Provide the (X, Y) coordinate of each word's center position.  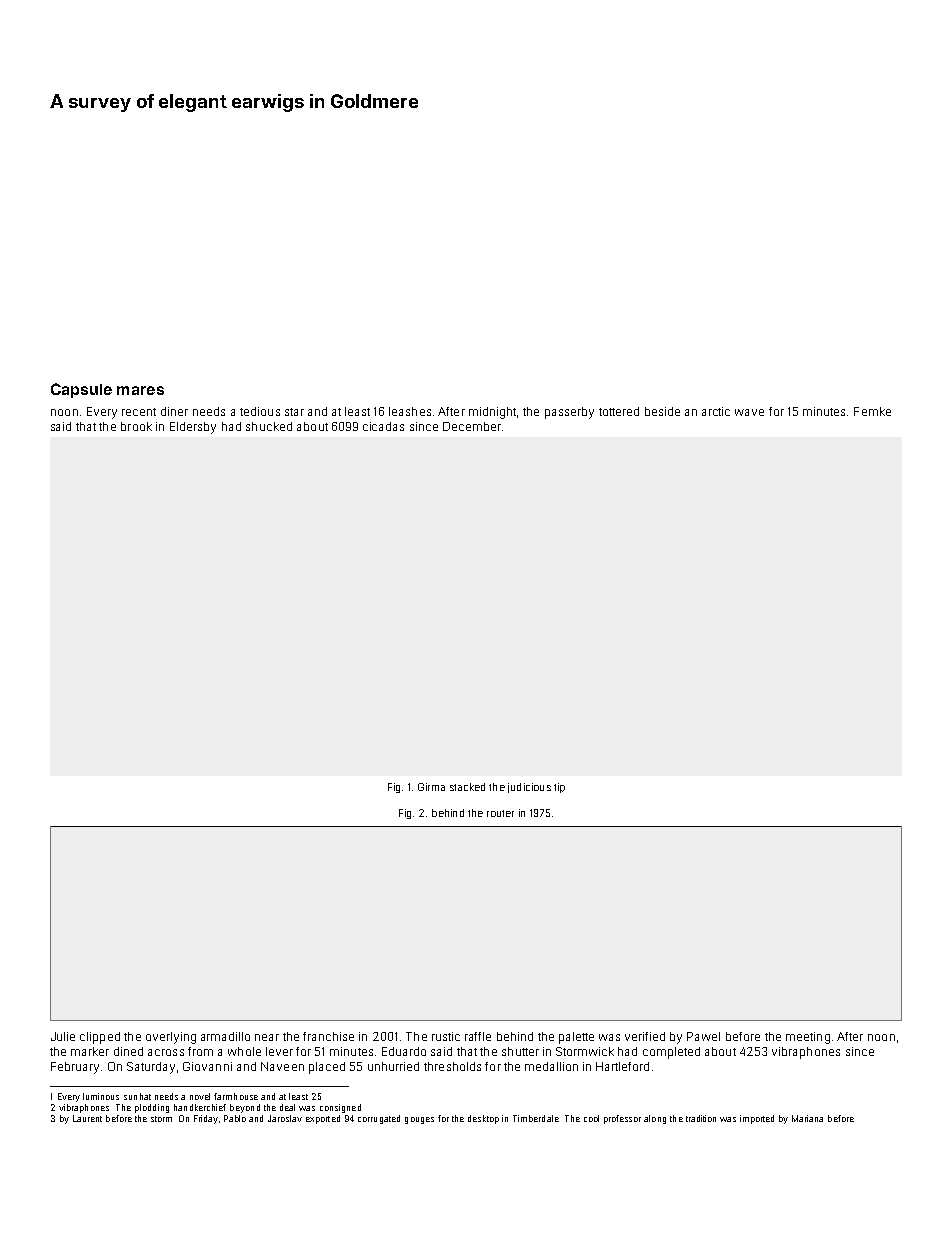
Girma (431, 787)
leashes (410, 411)
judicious (529, 788)
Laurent (87, 1118)
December (472, 426)
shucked (269, 426)
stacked (467, 787)
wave (749, 412)
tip (559, 788)
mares (140, 390)
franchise (328, 1036)
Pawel (703, 1036)
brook (136, 426)
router (500, 813)
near (267, 1037)
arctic (716, 411)
